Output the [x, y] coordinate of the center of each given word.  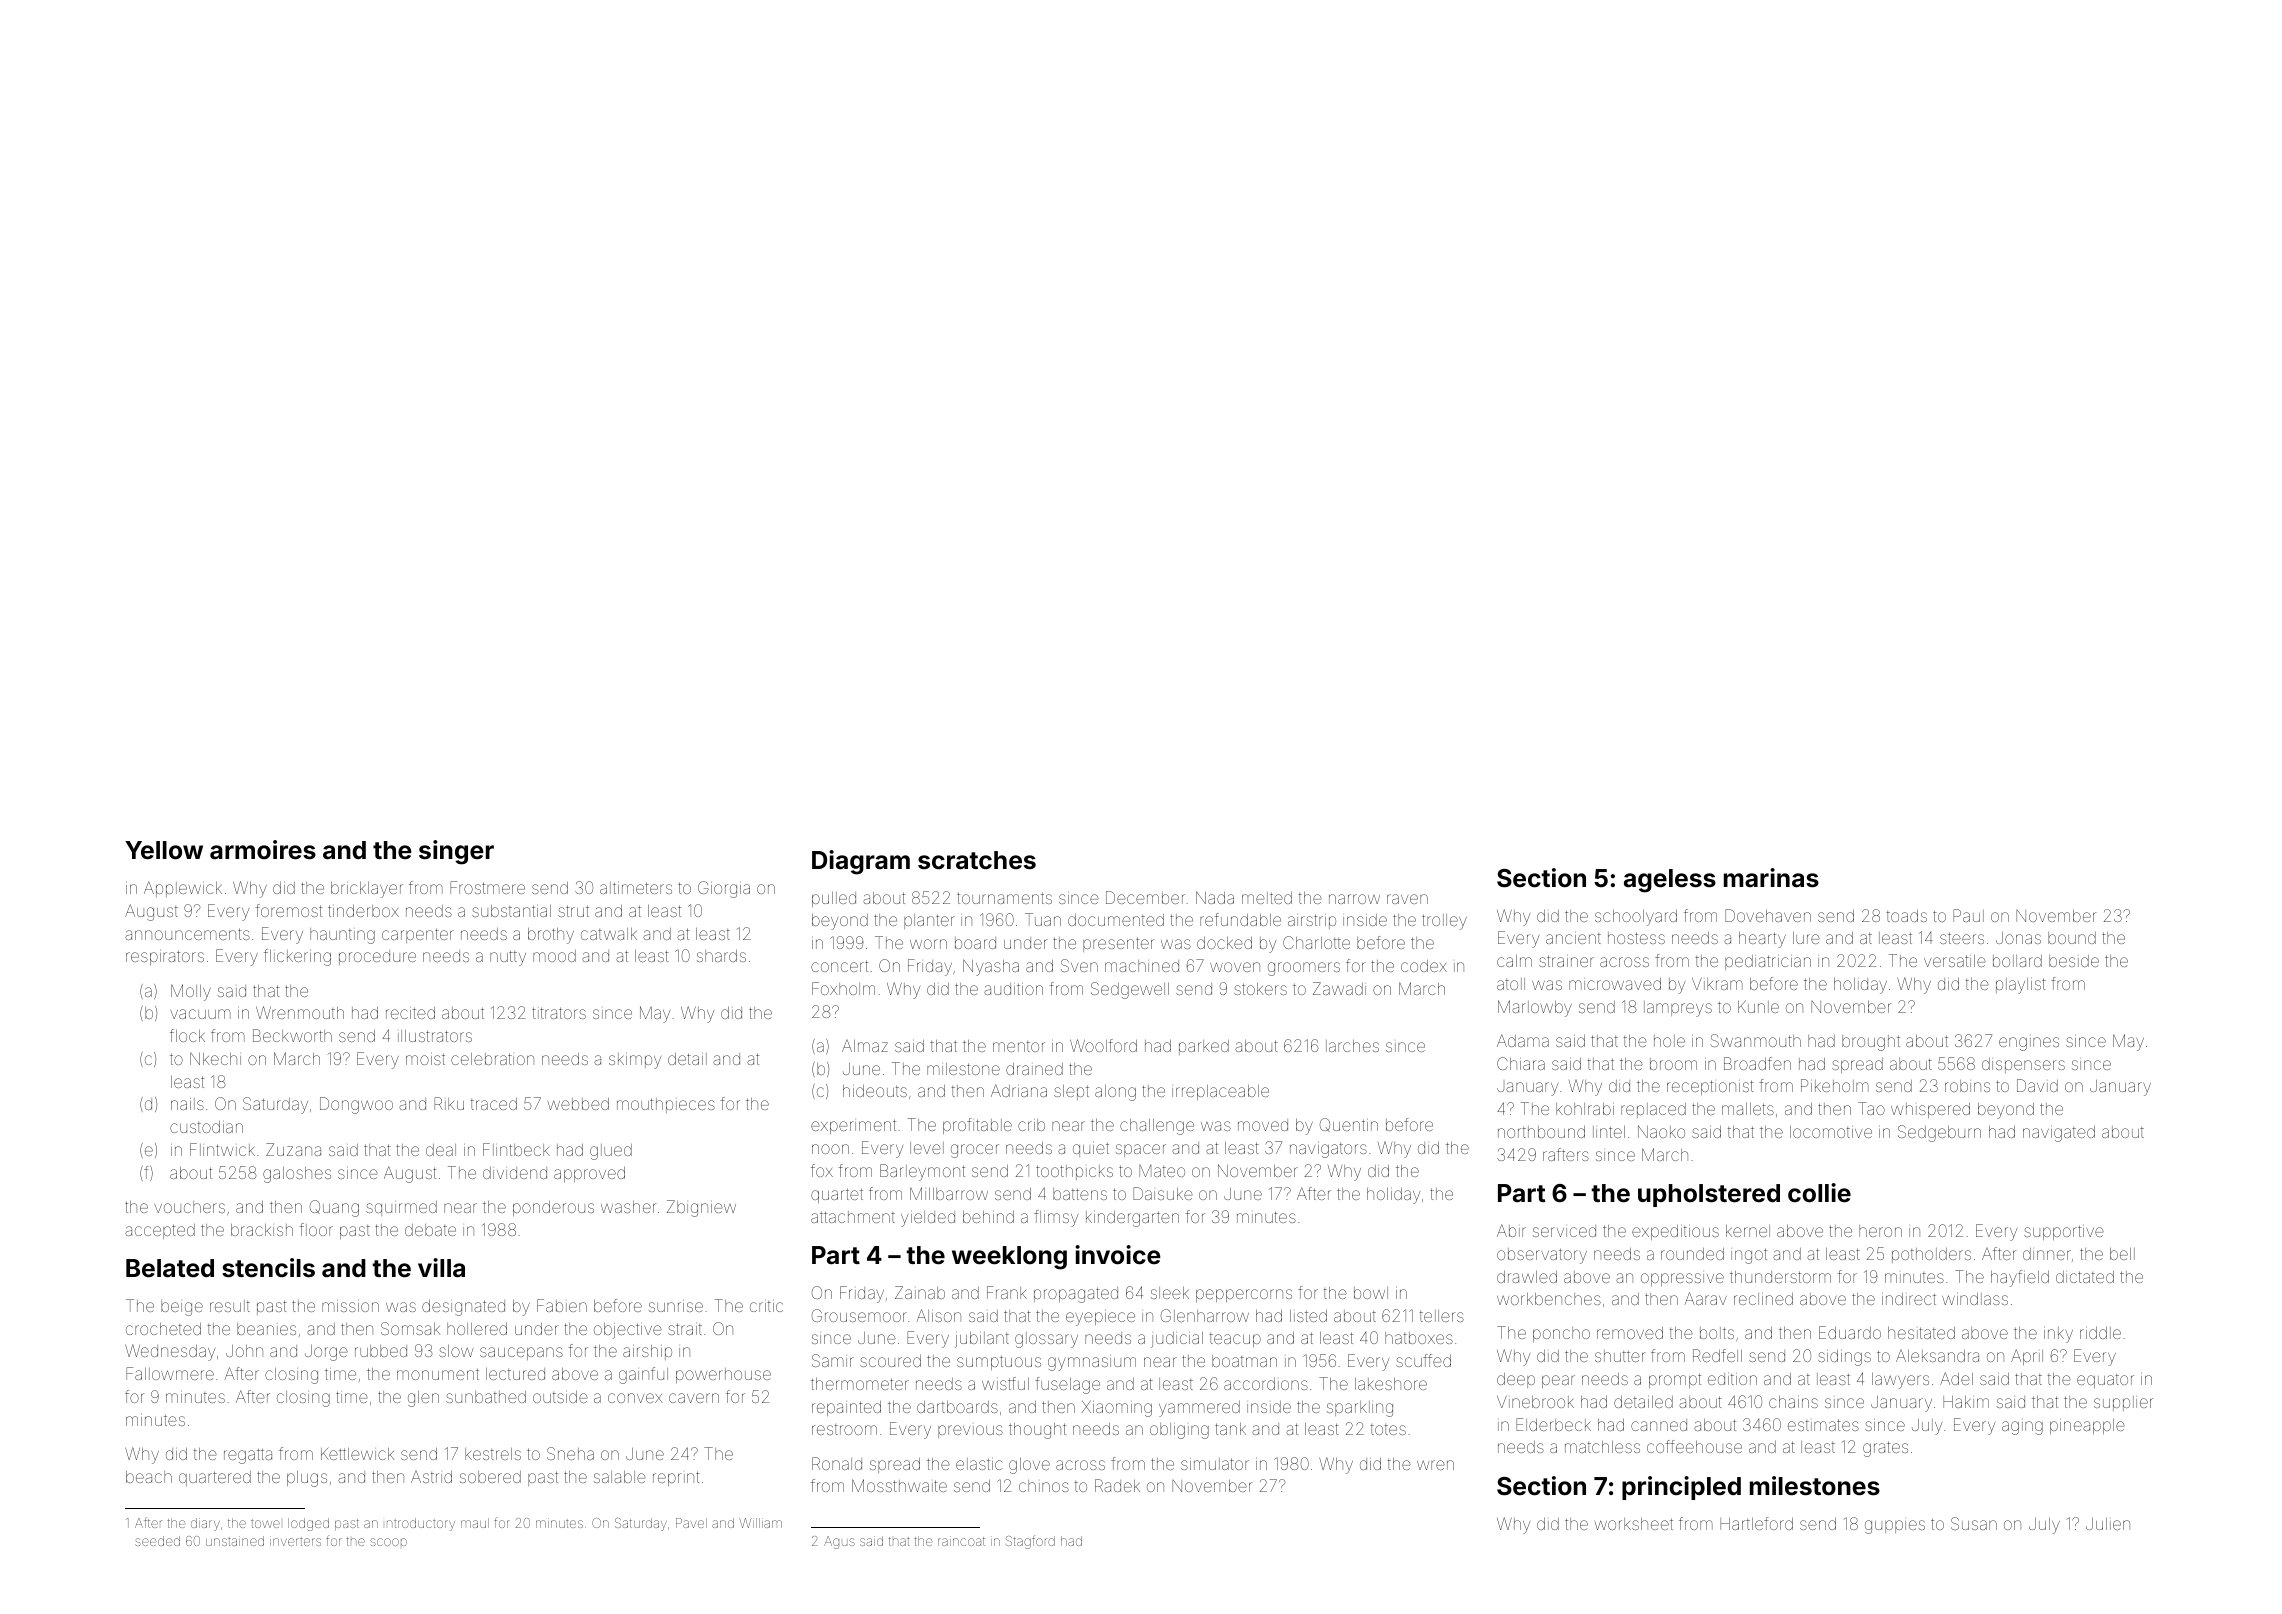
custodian [206, 1127]
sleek [1170, 1293]
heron [1880, 1231]
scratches [977, 860]
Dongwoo [356, 1105]
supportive [2064, 1232]
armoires [263, 850]
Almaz [865, 1046]
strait [685, 1329]
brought [1871, 1043]
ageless [1670, 881]
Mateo [1162, 1171]
